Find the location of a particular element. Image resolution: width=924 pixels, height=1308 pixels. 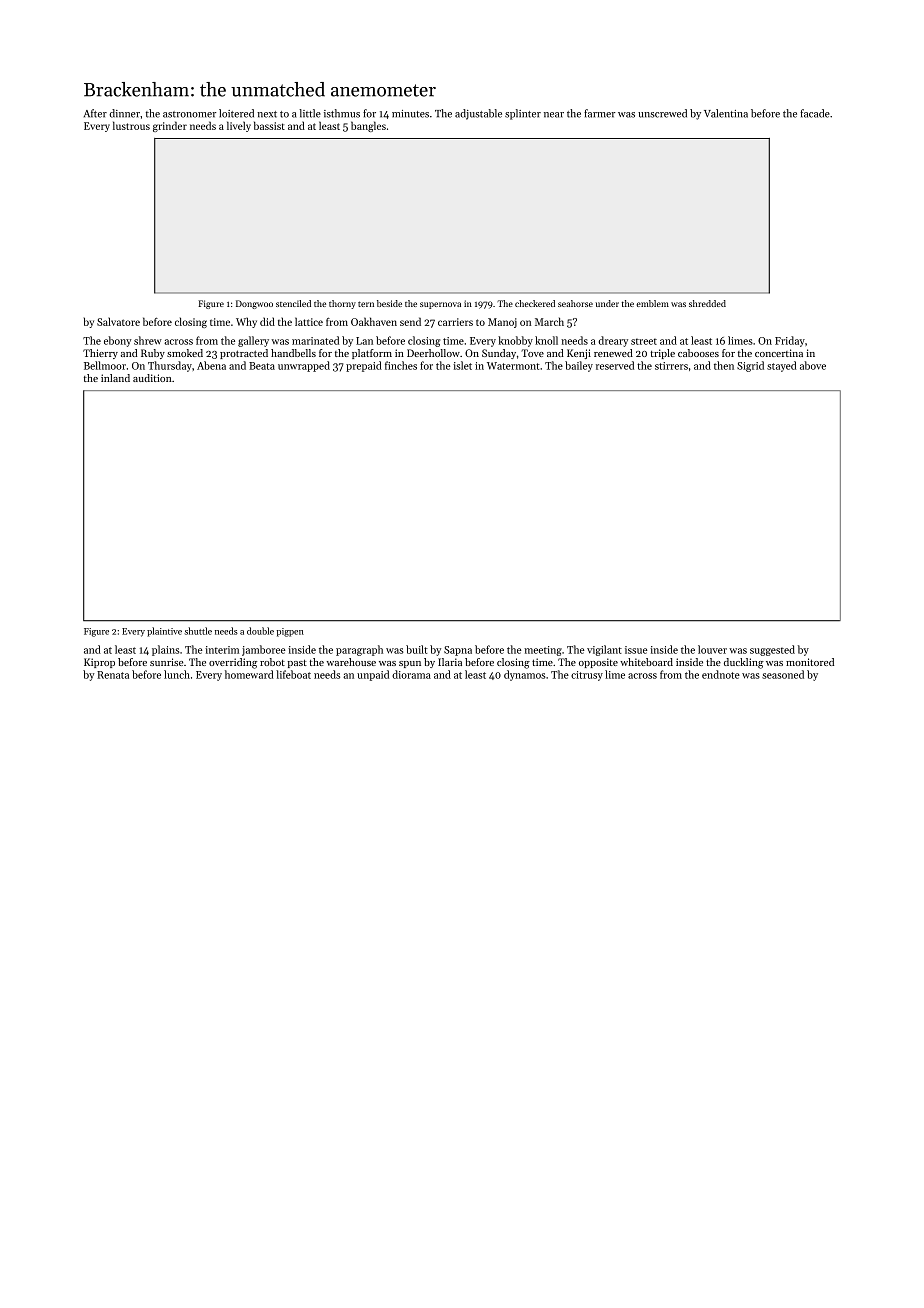

isthmus is located at coordinates (342, 113).
